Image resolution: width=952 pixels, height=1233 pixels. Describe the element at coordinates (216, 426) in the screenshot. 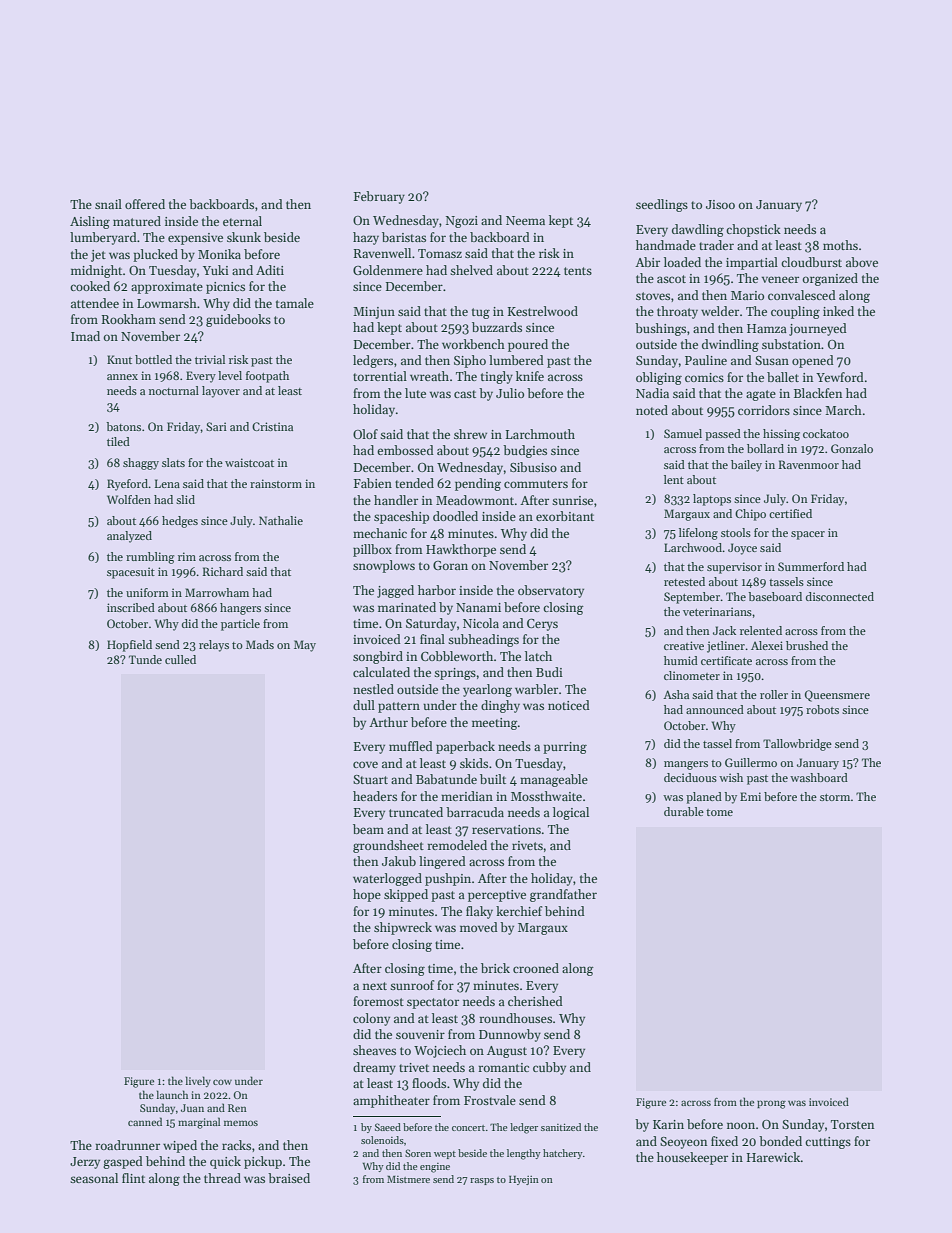

I see `Sari` at that location.
